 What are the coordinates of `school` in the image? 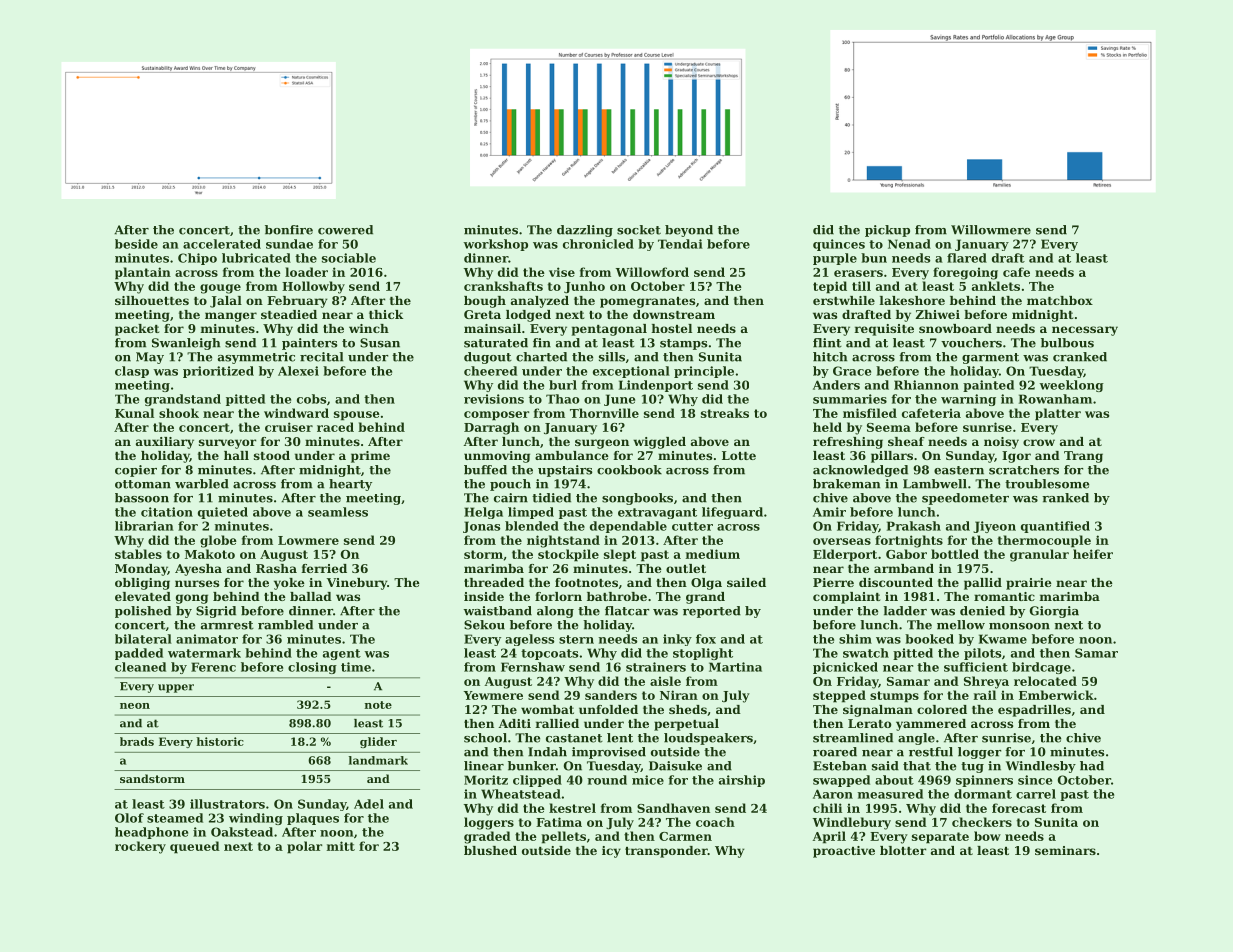 It's located at (485, 738).
